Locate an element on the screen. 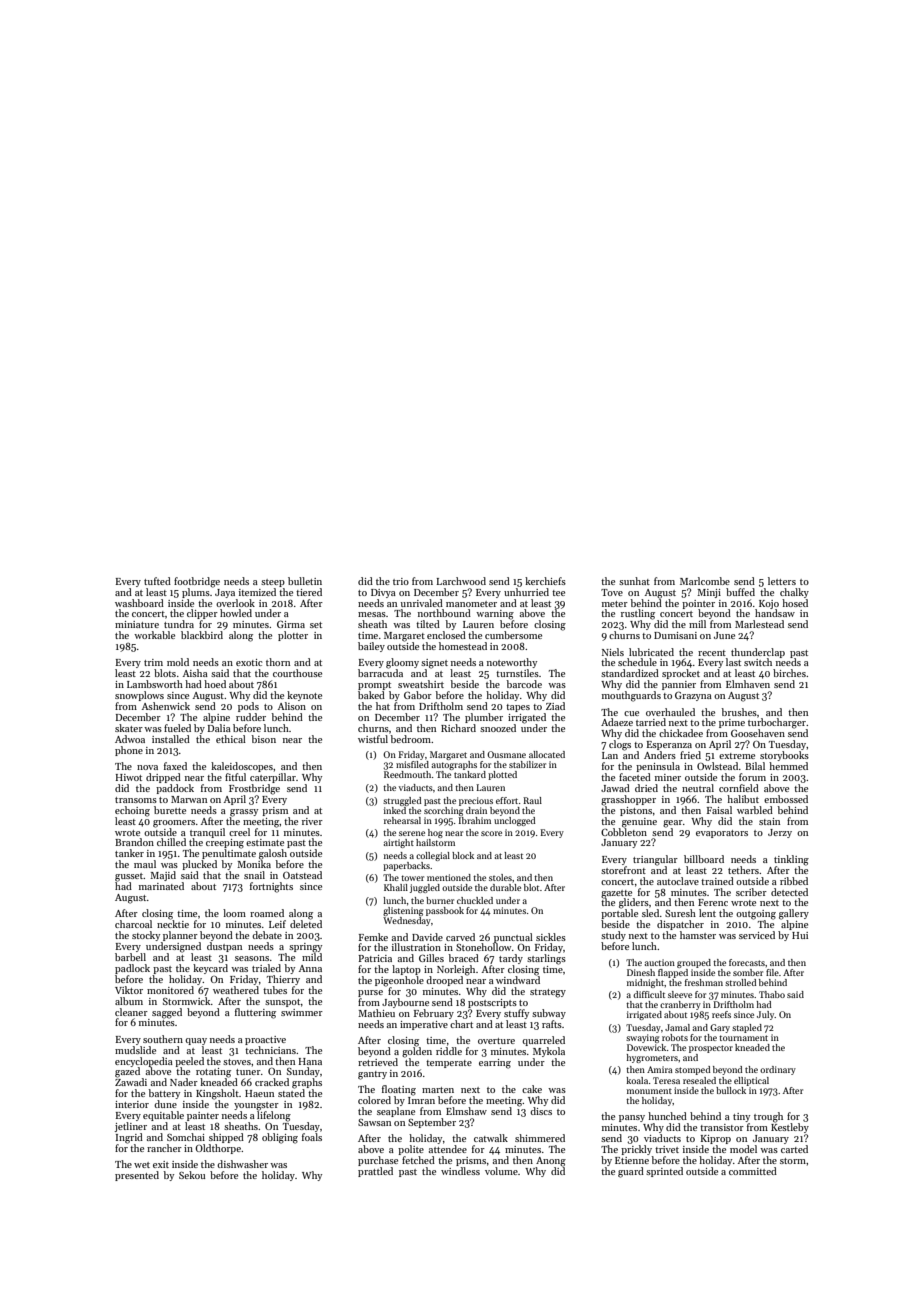 This screenshot has width=924, height=1308. river is located at coordinates (312, 821).
